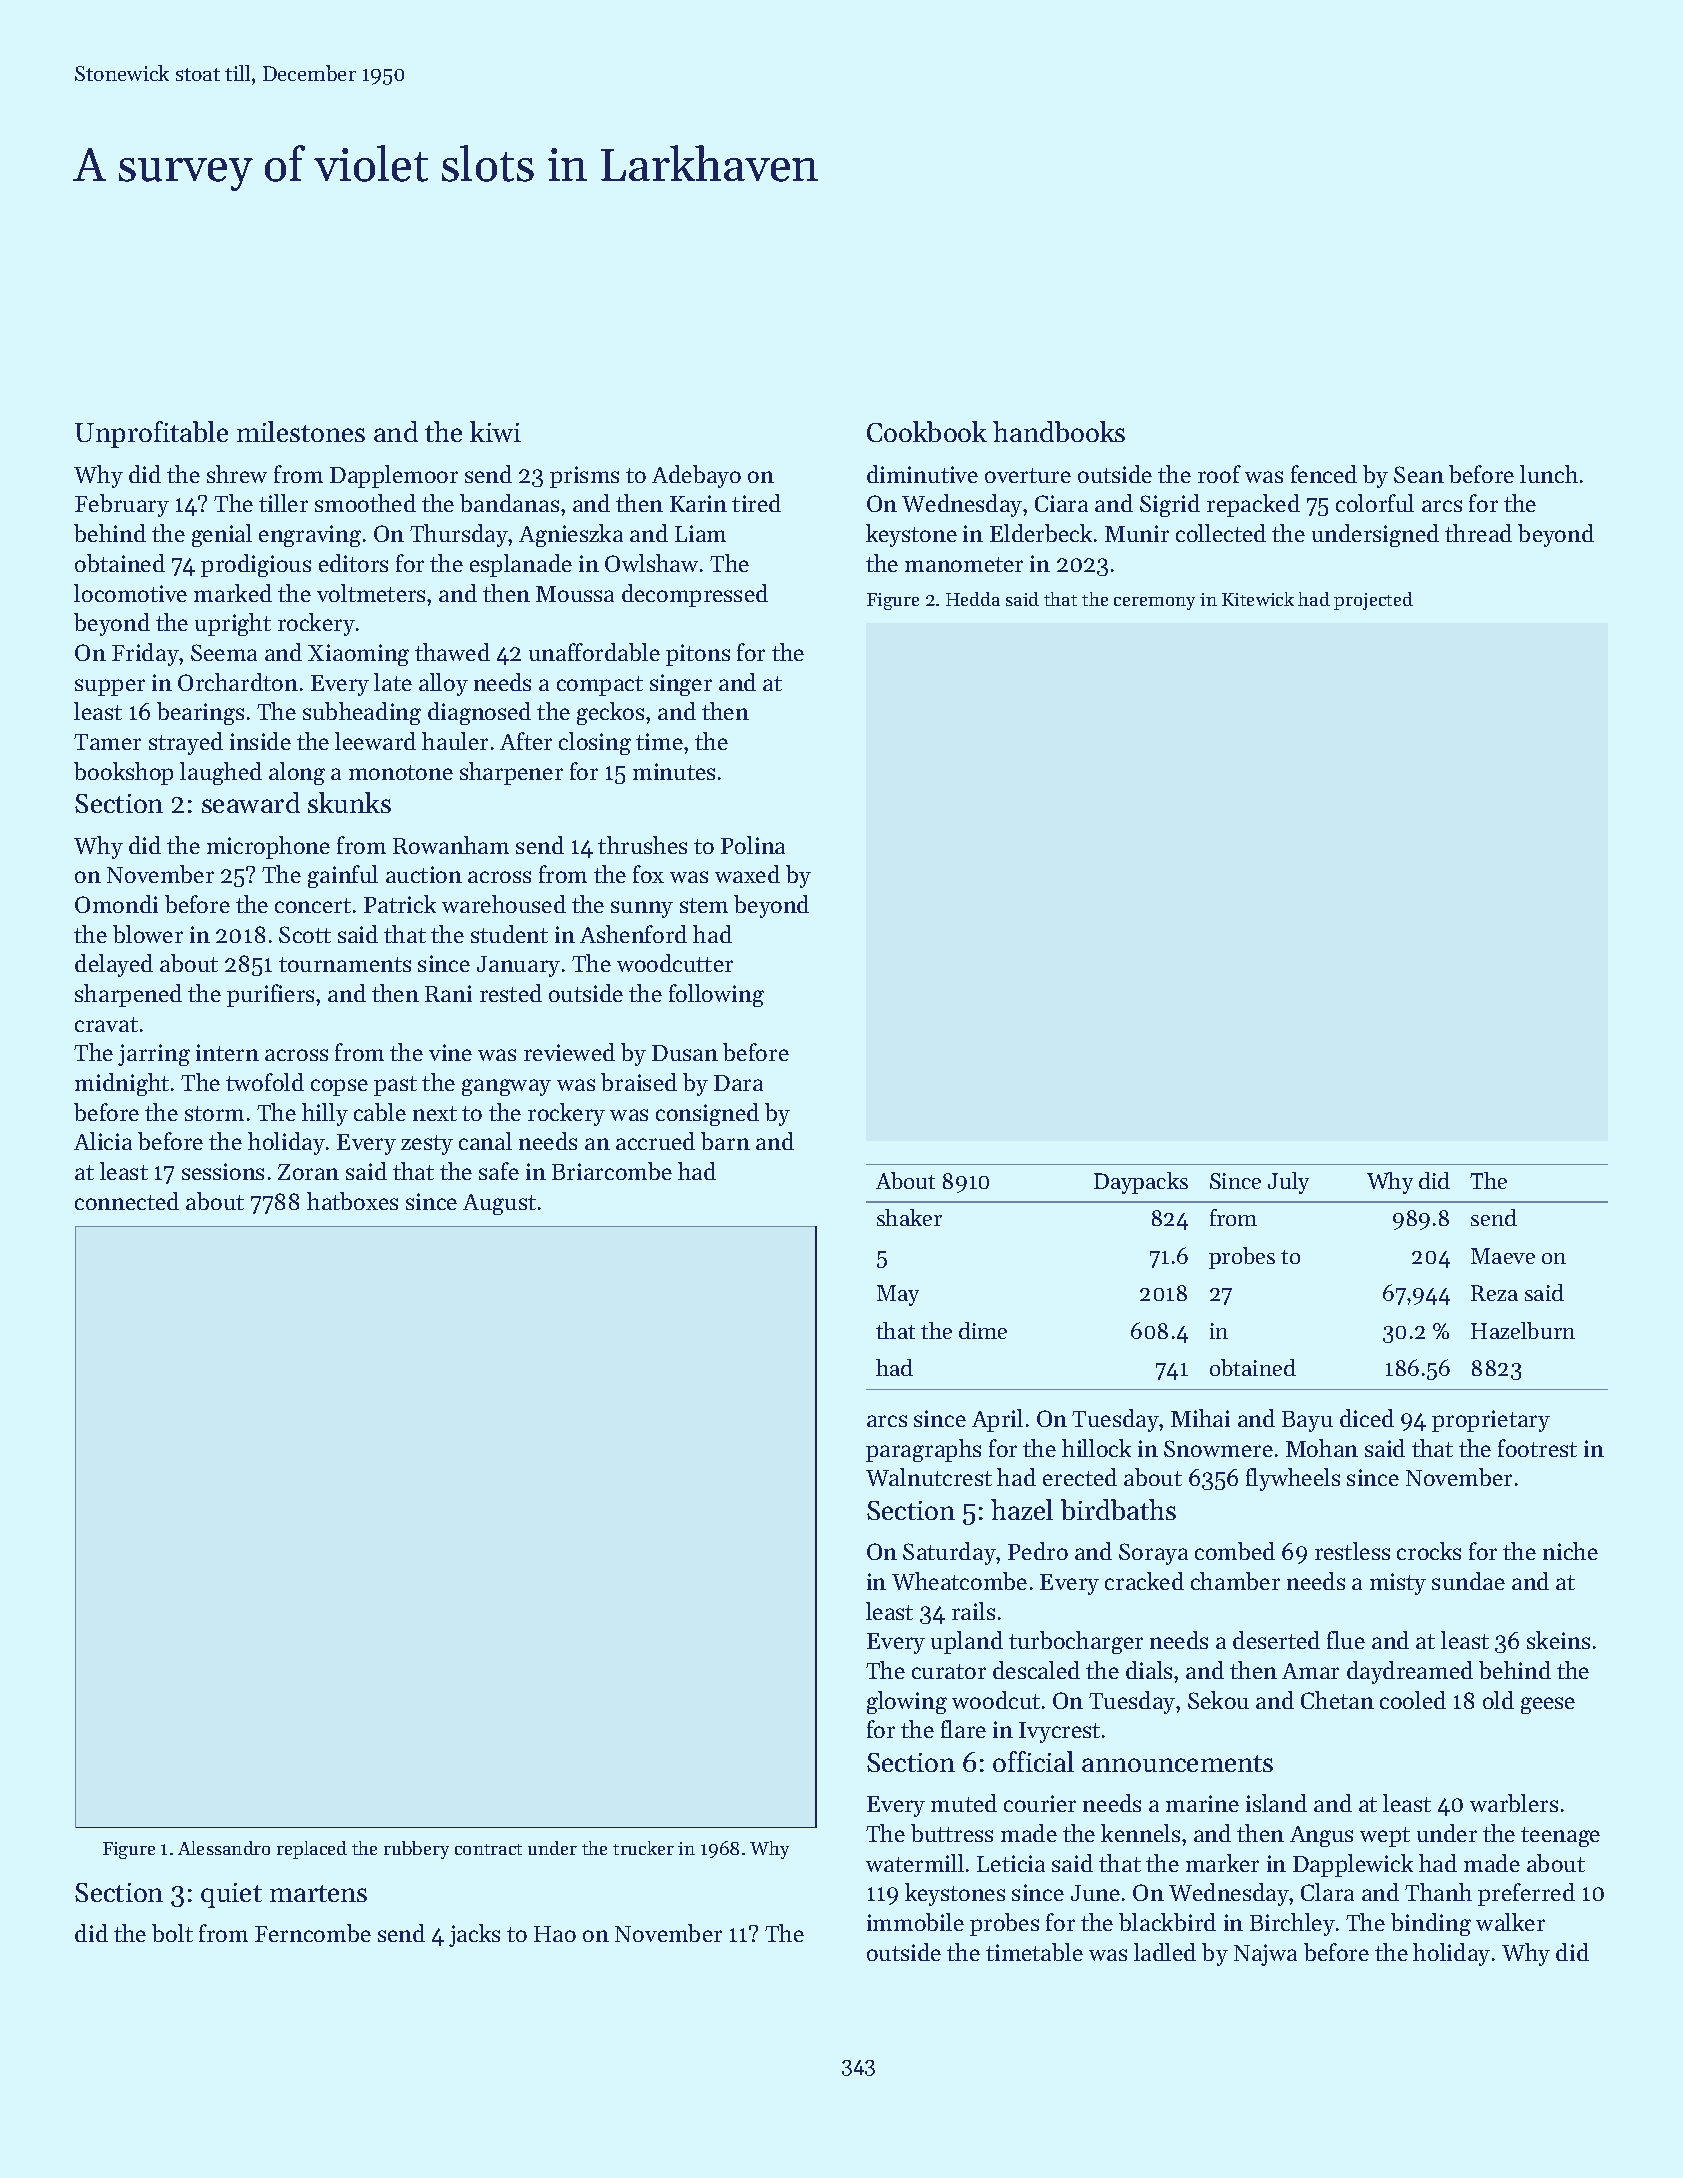 The width and height of the screenshot is (1683, 2178). What do you see at coordinates (685, 1053) in the screenshot?
I see `Dusan` at bounding box center [685, 1053].
